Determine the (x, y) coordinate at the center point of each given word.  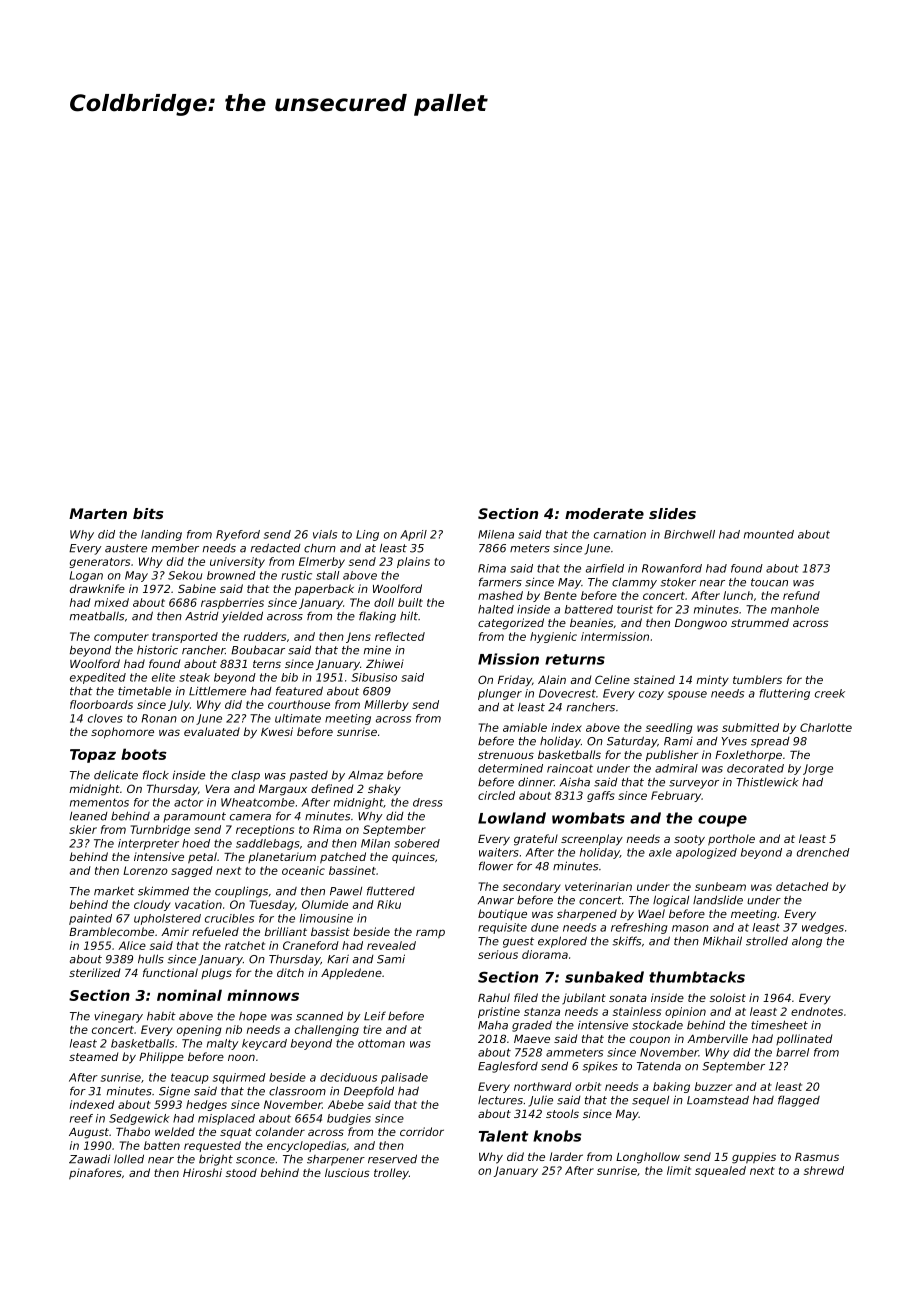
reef (81, 1118)
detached (802, 886)
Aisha (575, 782)
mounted (769, 534)
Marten (98, 513)
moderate (604, 513)
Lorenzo (145, 870)
